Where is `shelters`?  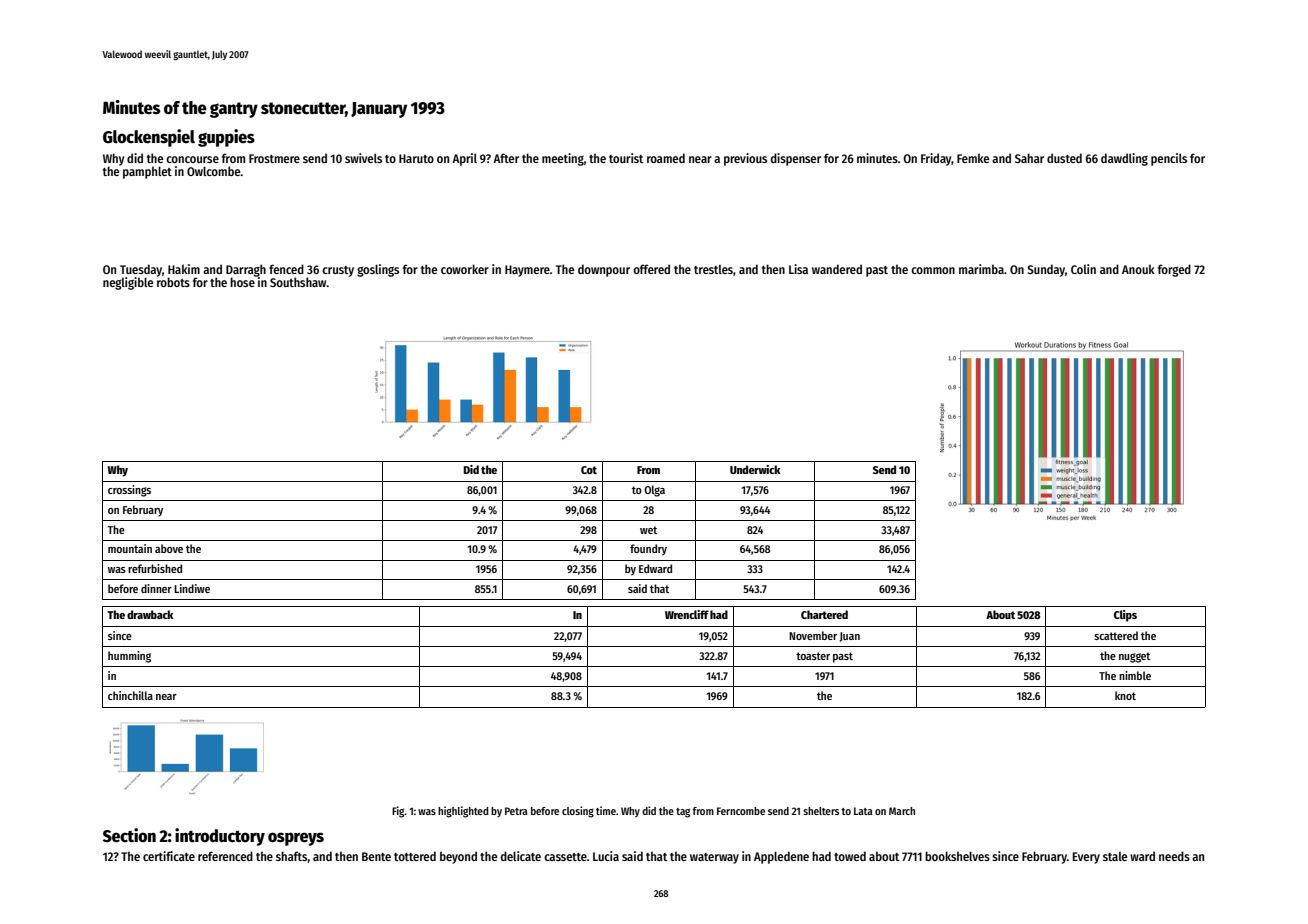
shelters is located at coordinates (821, 811).
